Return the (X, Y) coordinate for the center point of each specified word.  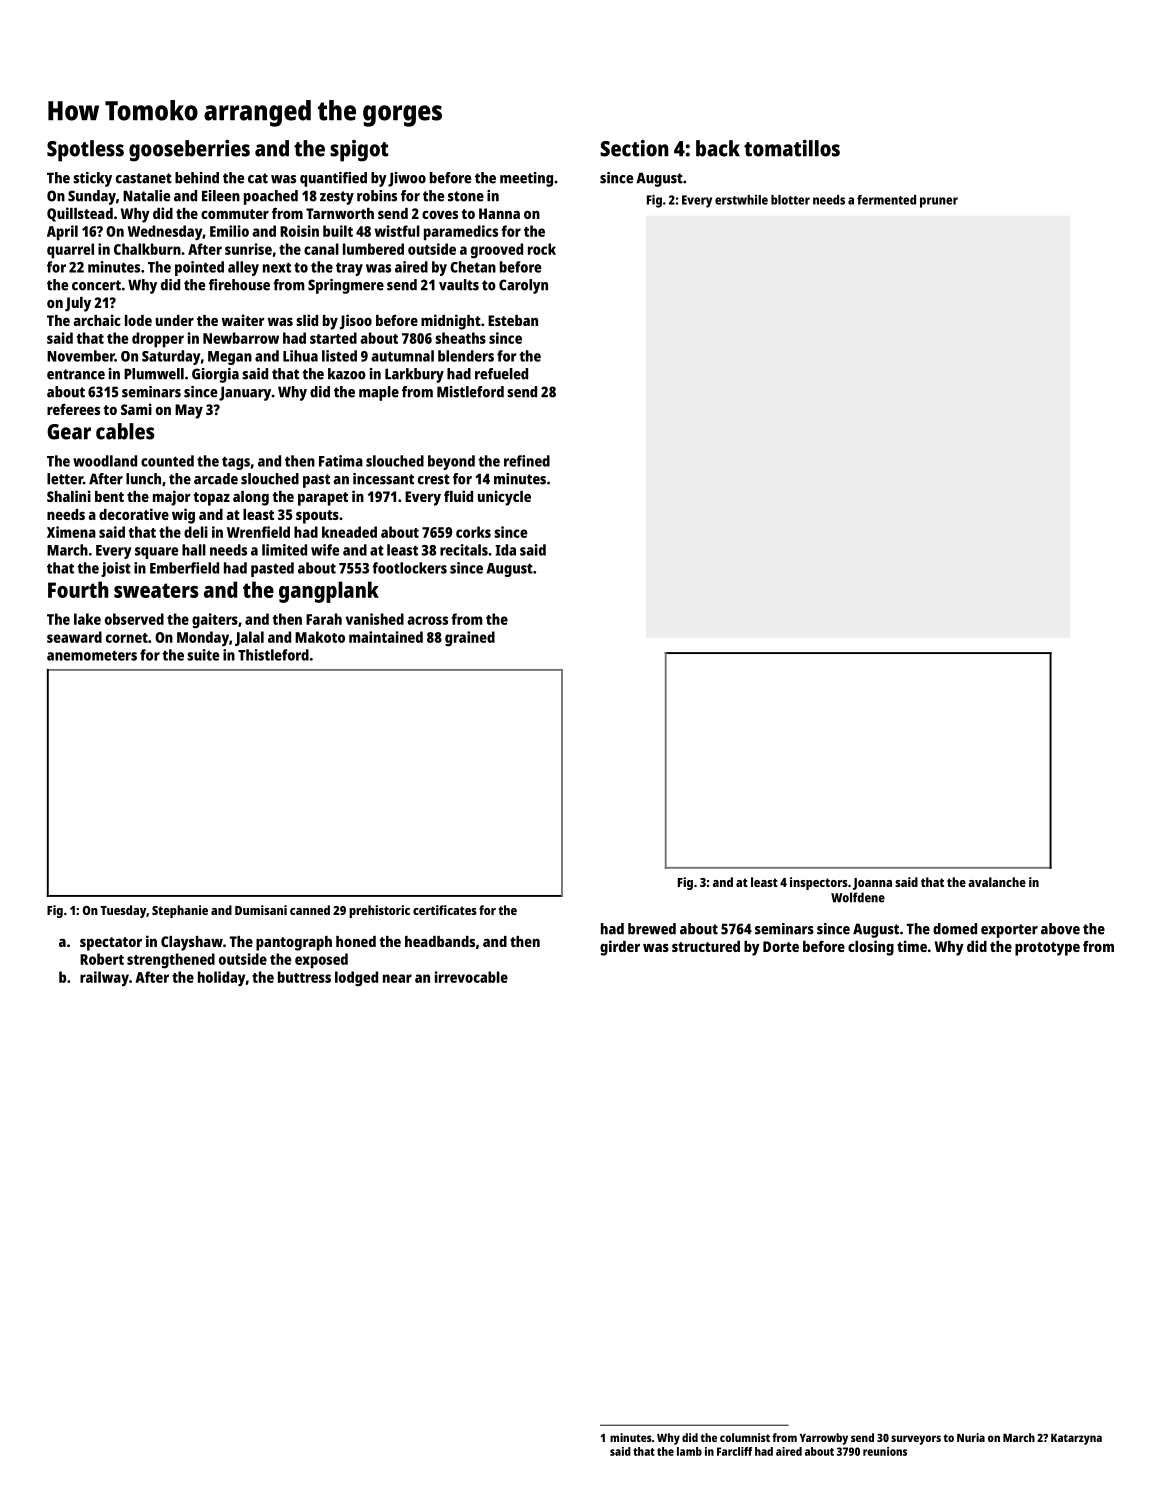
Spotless (85, 151)
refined (527, 461)
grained (470, 639)
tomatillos (792, 148)
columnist (745, 1437)
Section (634, 148)
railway (104, 978)
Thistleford (273, 655)
